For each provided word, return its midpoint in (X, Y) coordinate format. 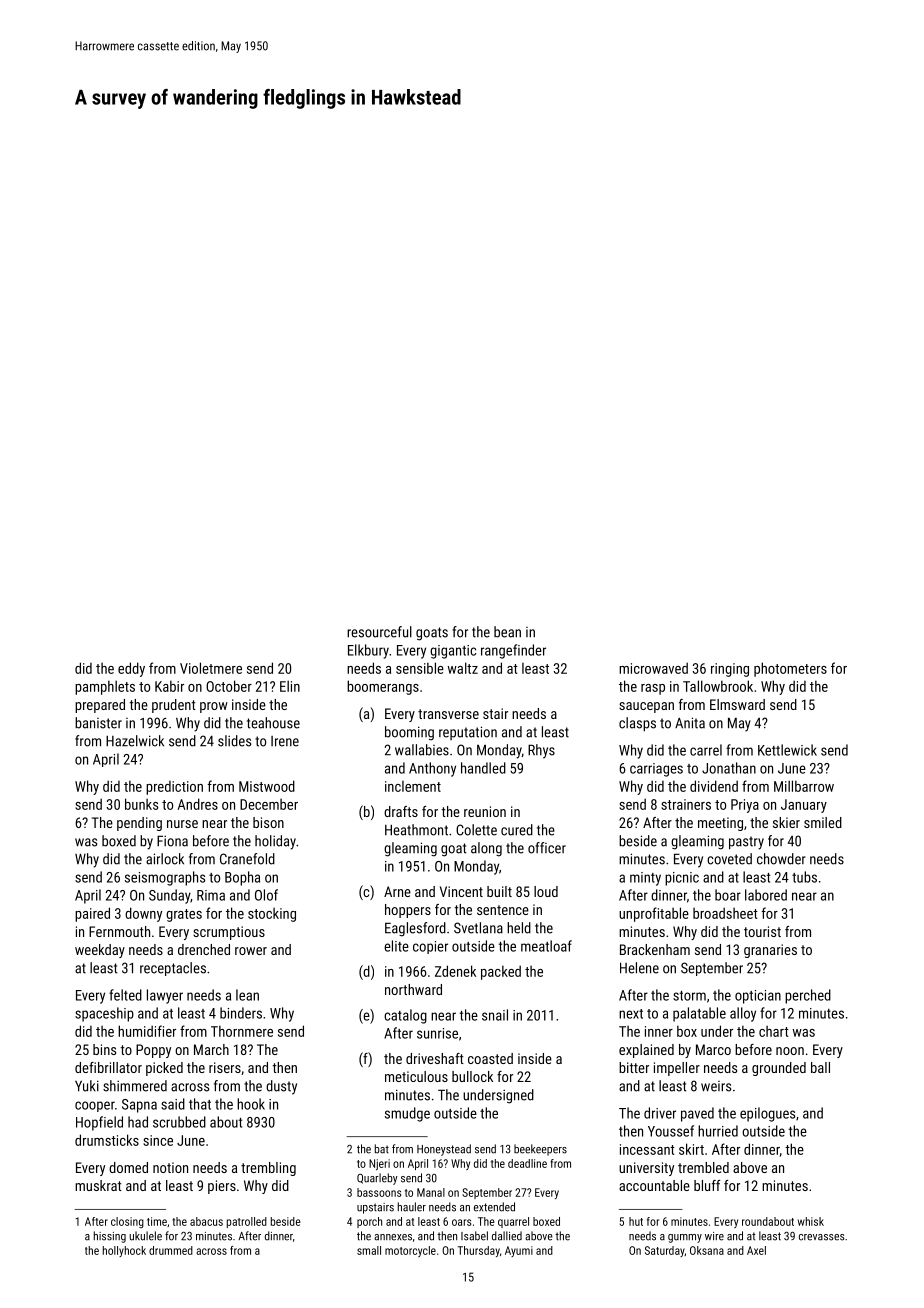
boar (728, 895)
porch (369, 1222)
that (200, 1104)
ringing (730, 670)
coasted (490, 1058)
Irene (285, 741)
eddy (131, 669)
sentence (503, 910)
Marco (713, 1049)
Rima (211, 895)
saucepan (646, 707)
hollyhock (124, 1251)
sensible (420, 668)
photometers (790, 669)
